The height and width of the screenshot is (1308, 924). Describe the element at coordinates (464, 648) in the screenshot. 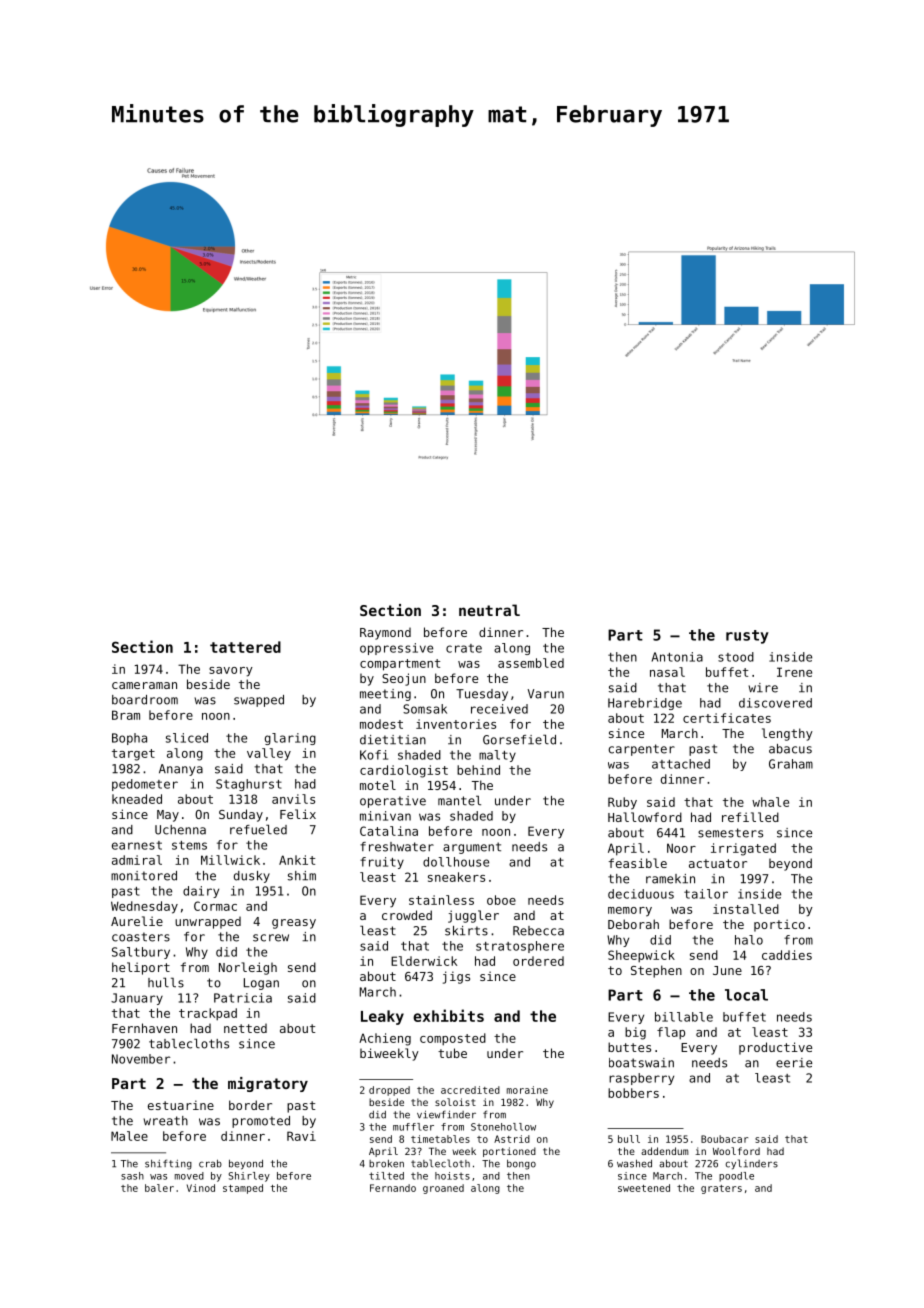

I see `crate` at that location.
